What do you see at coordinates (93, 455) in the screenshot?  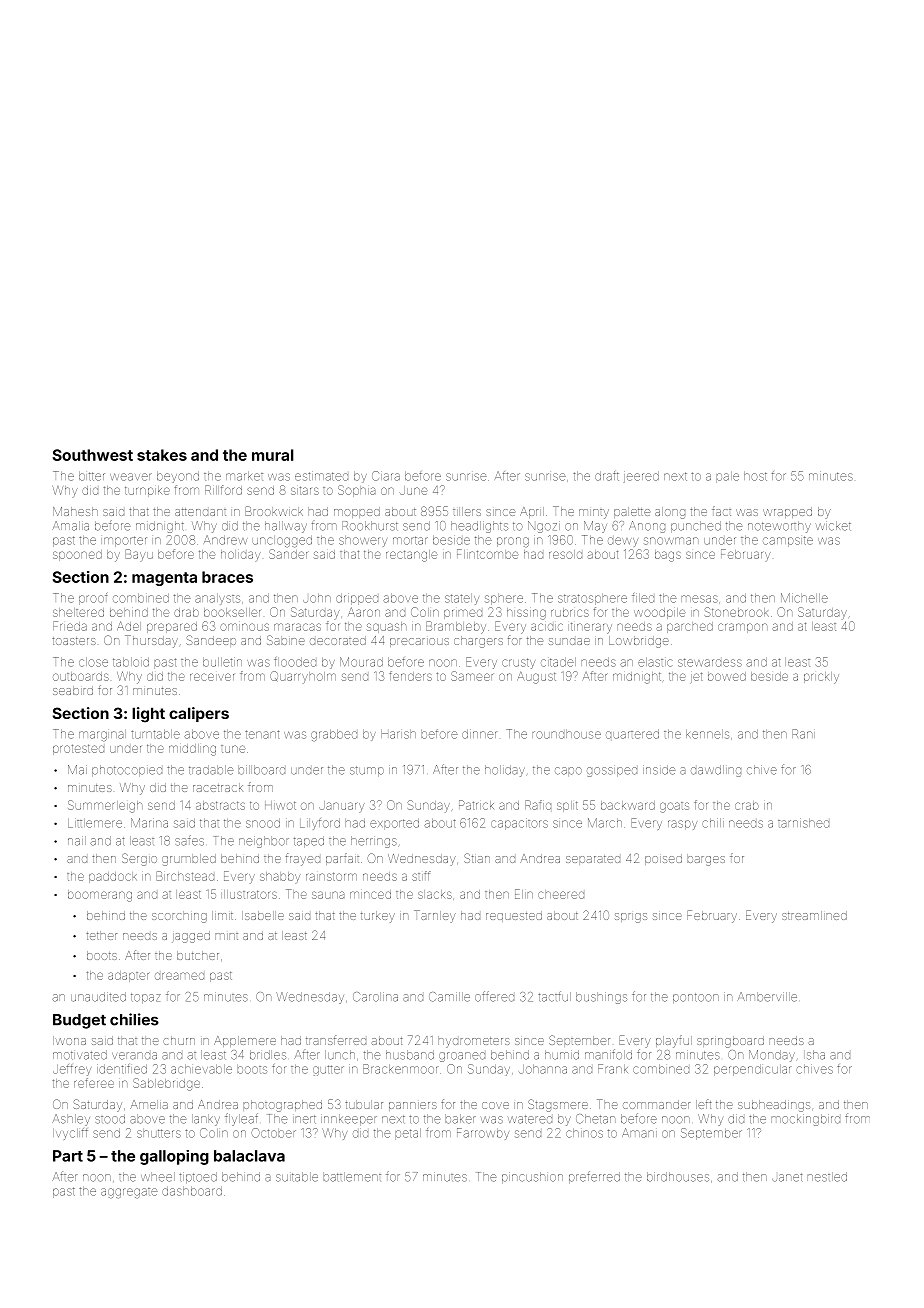 I see `Southwest` at bounding box center [93, 455].
